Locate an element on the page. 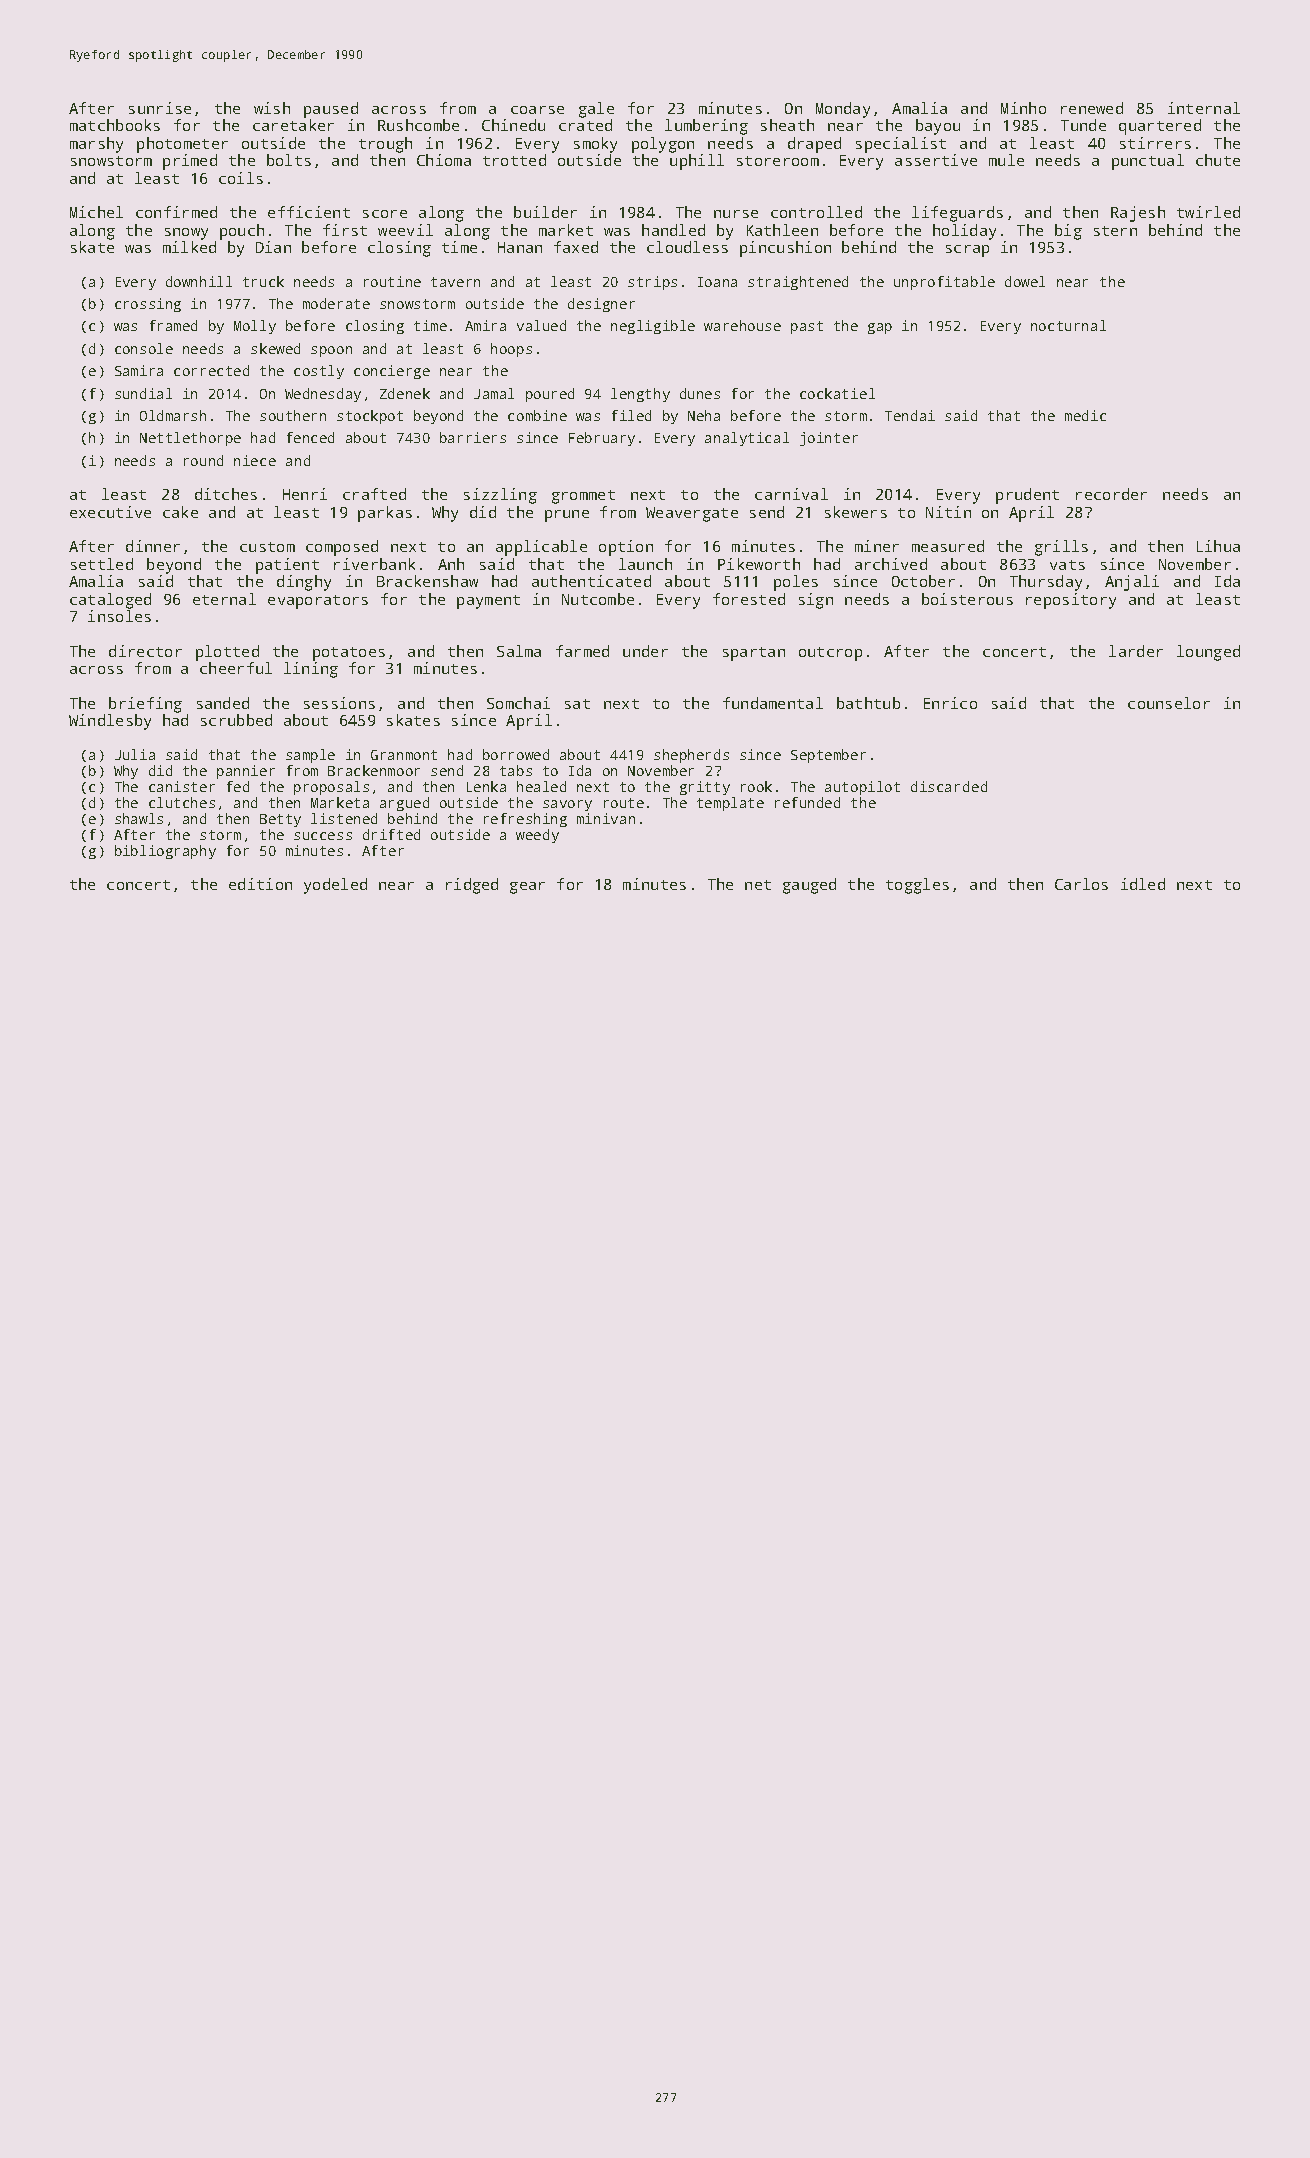 The height and width of the document is (2158, 1310). round is located at coordinates (203, 460).
